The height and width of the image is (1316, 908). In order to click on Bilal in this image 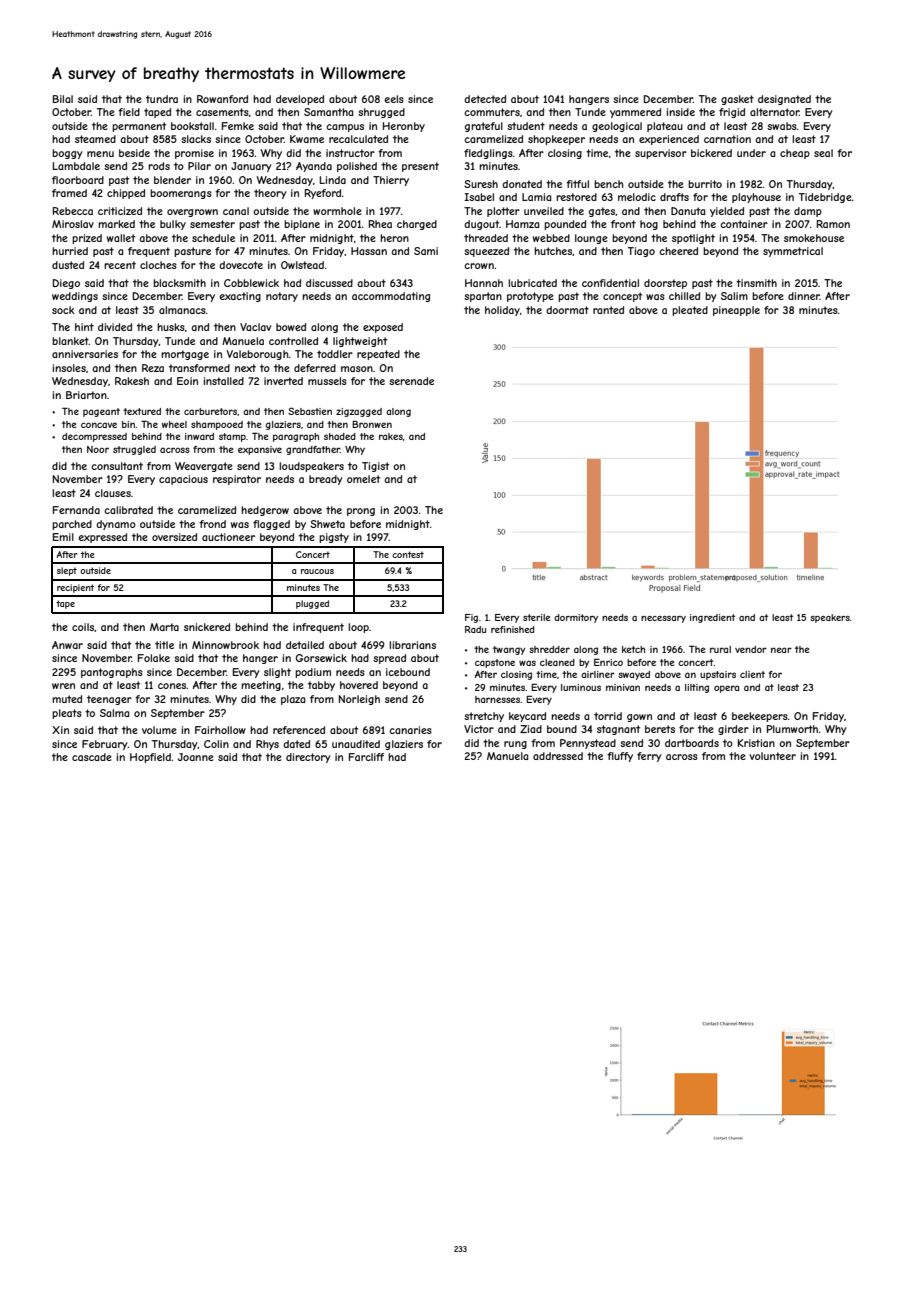, I will do `click(63, 99)`.
